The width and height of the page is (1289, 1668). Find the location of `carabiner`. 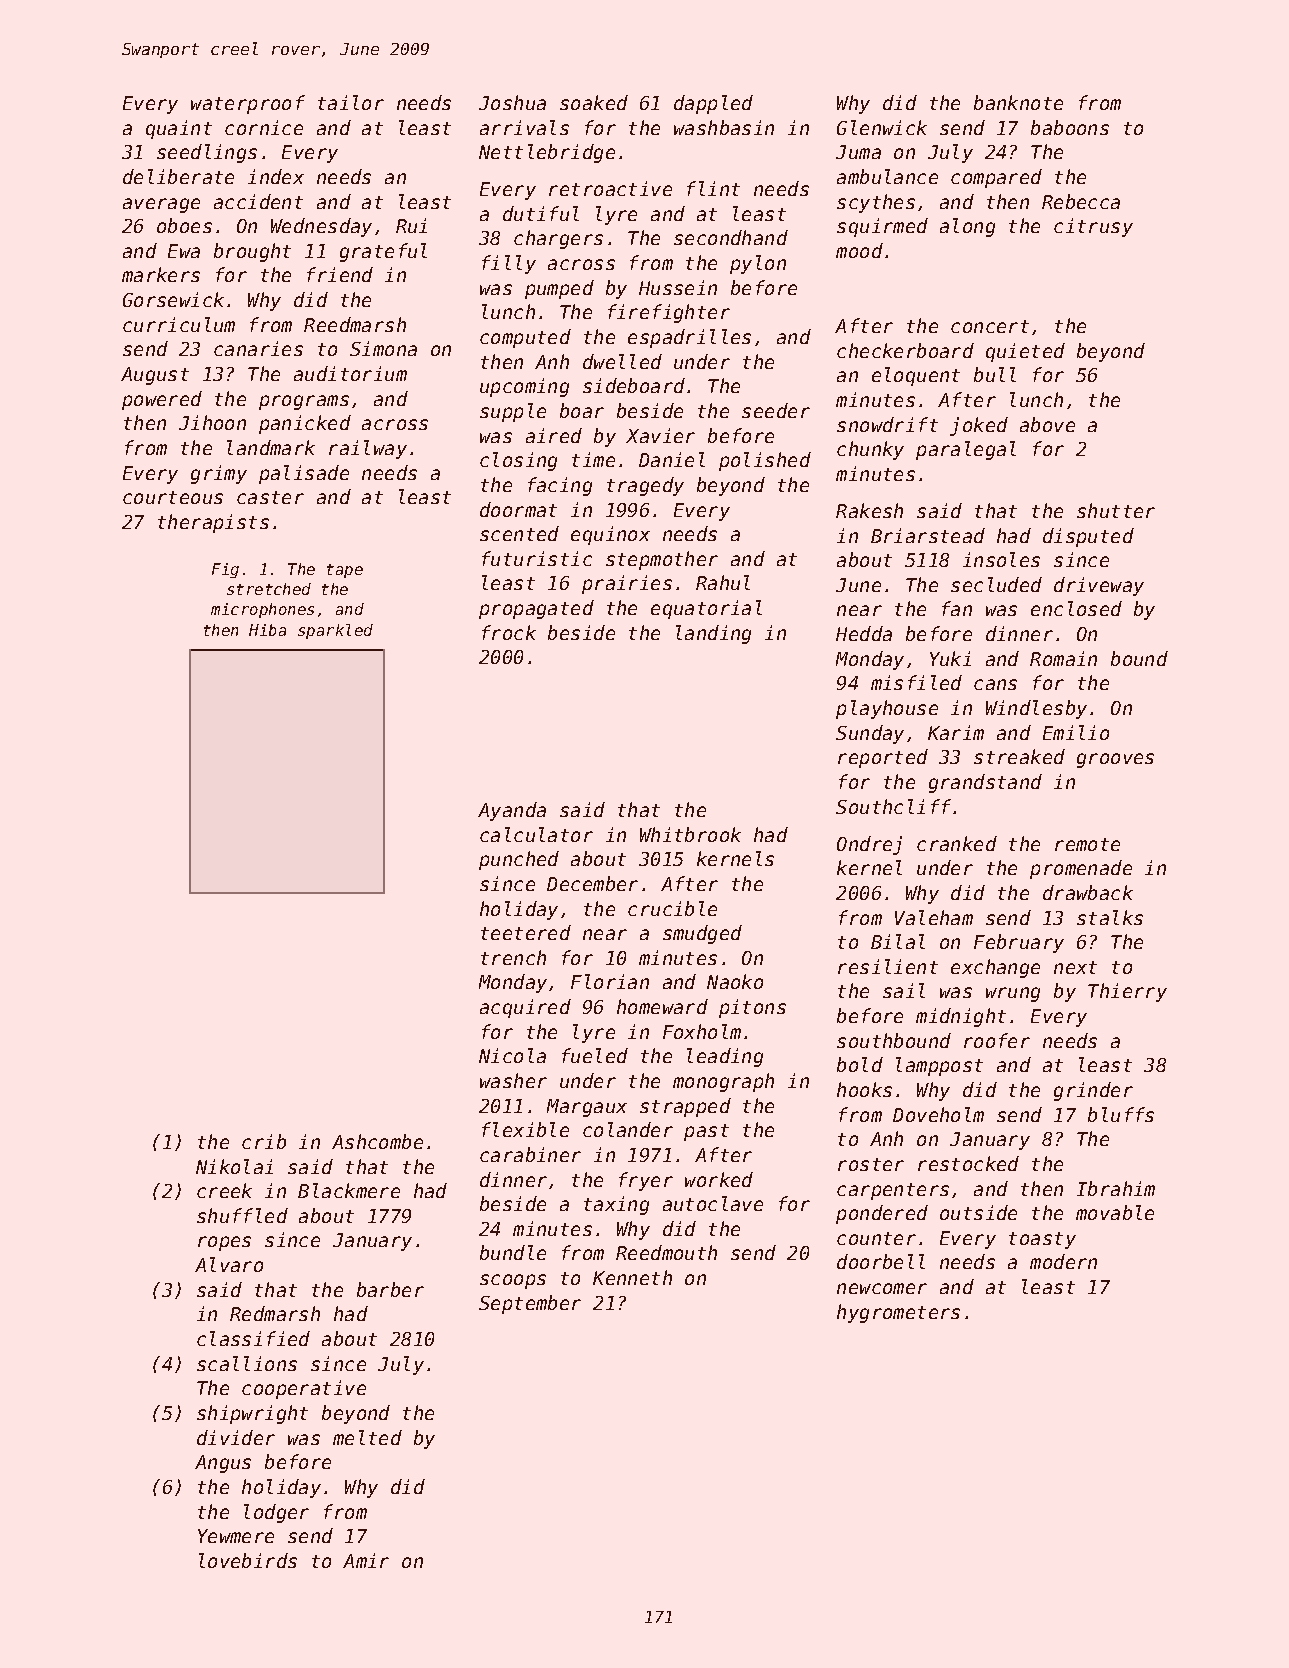

carabiner is located at coordinates (530, 1154).
